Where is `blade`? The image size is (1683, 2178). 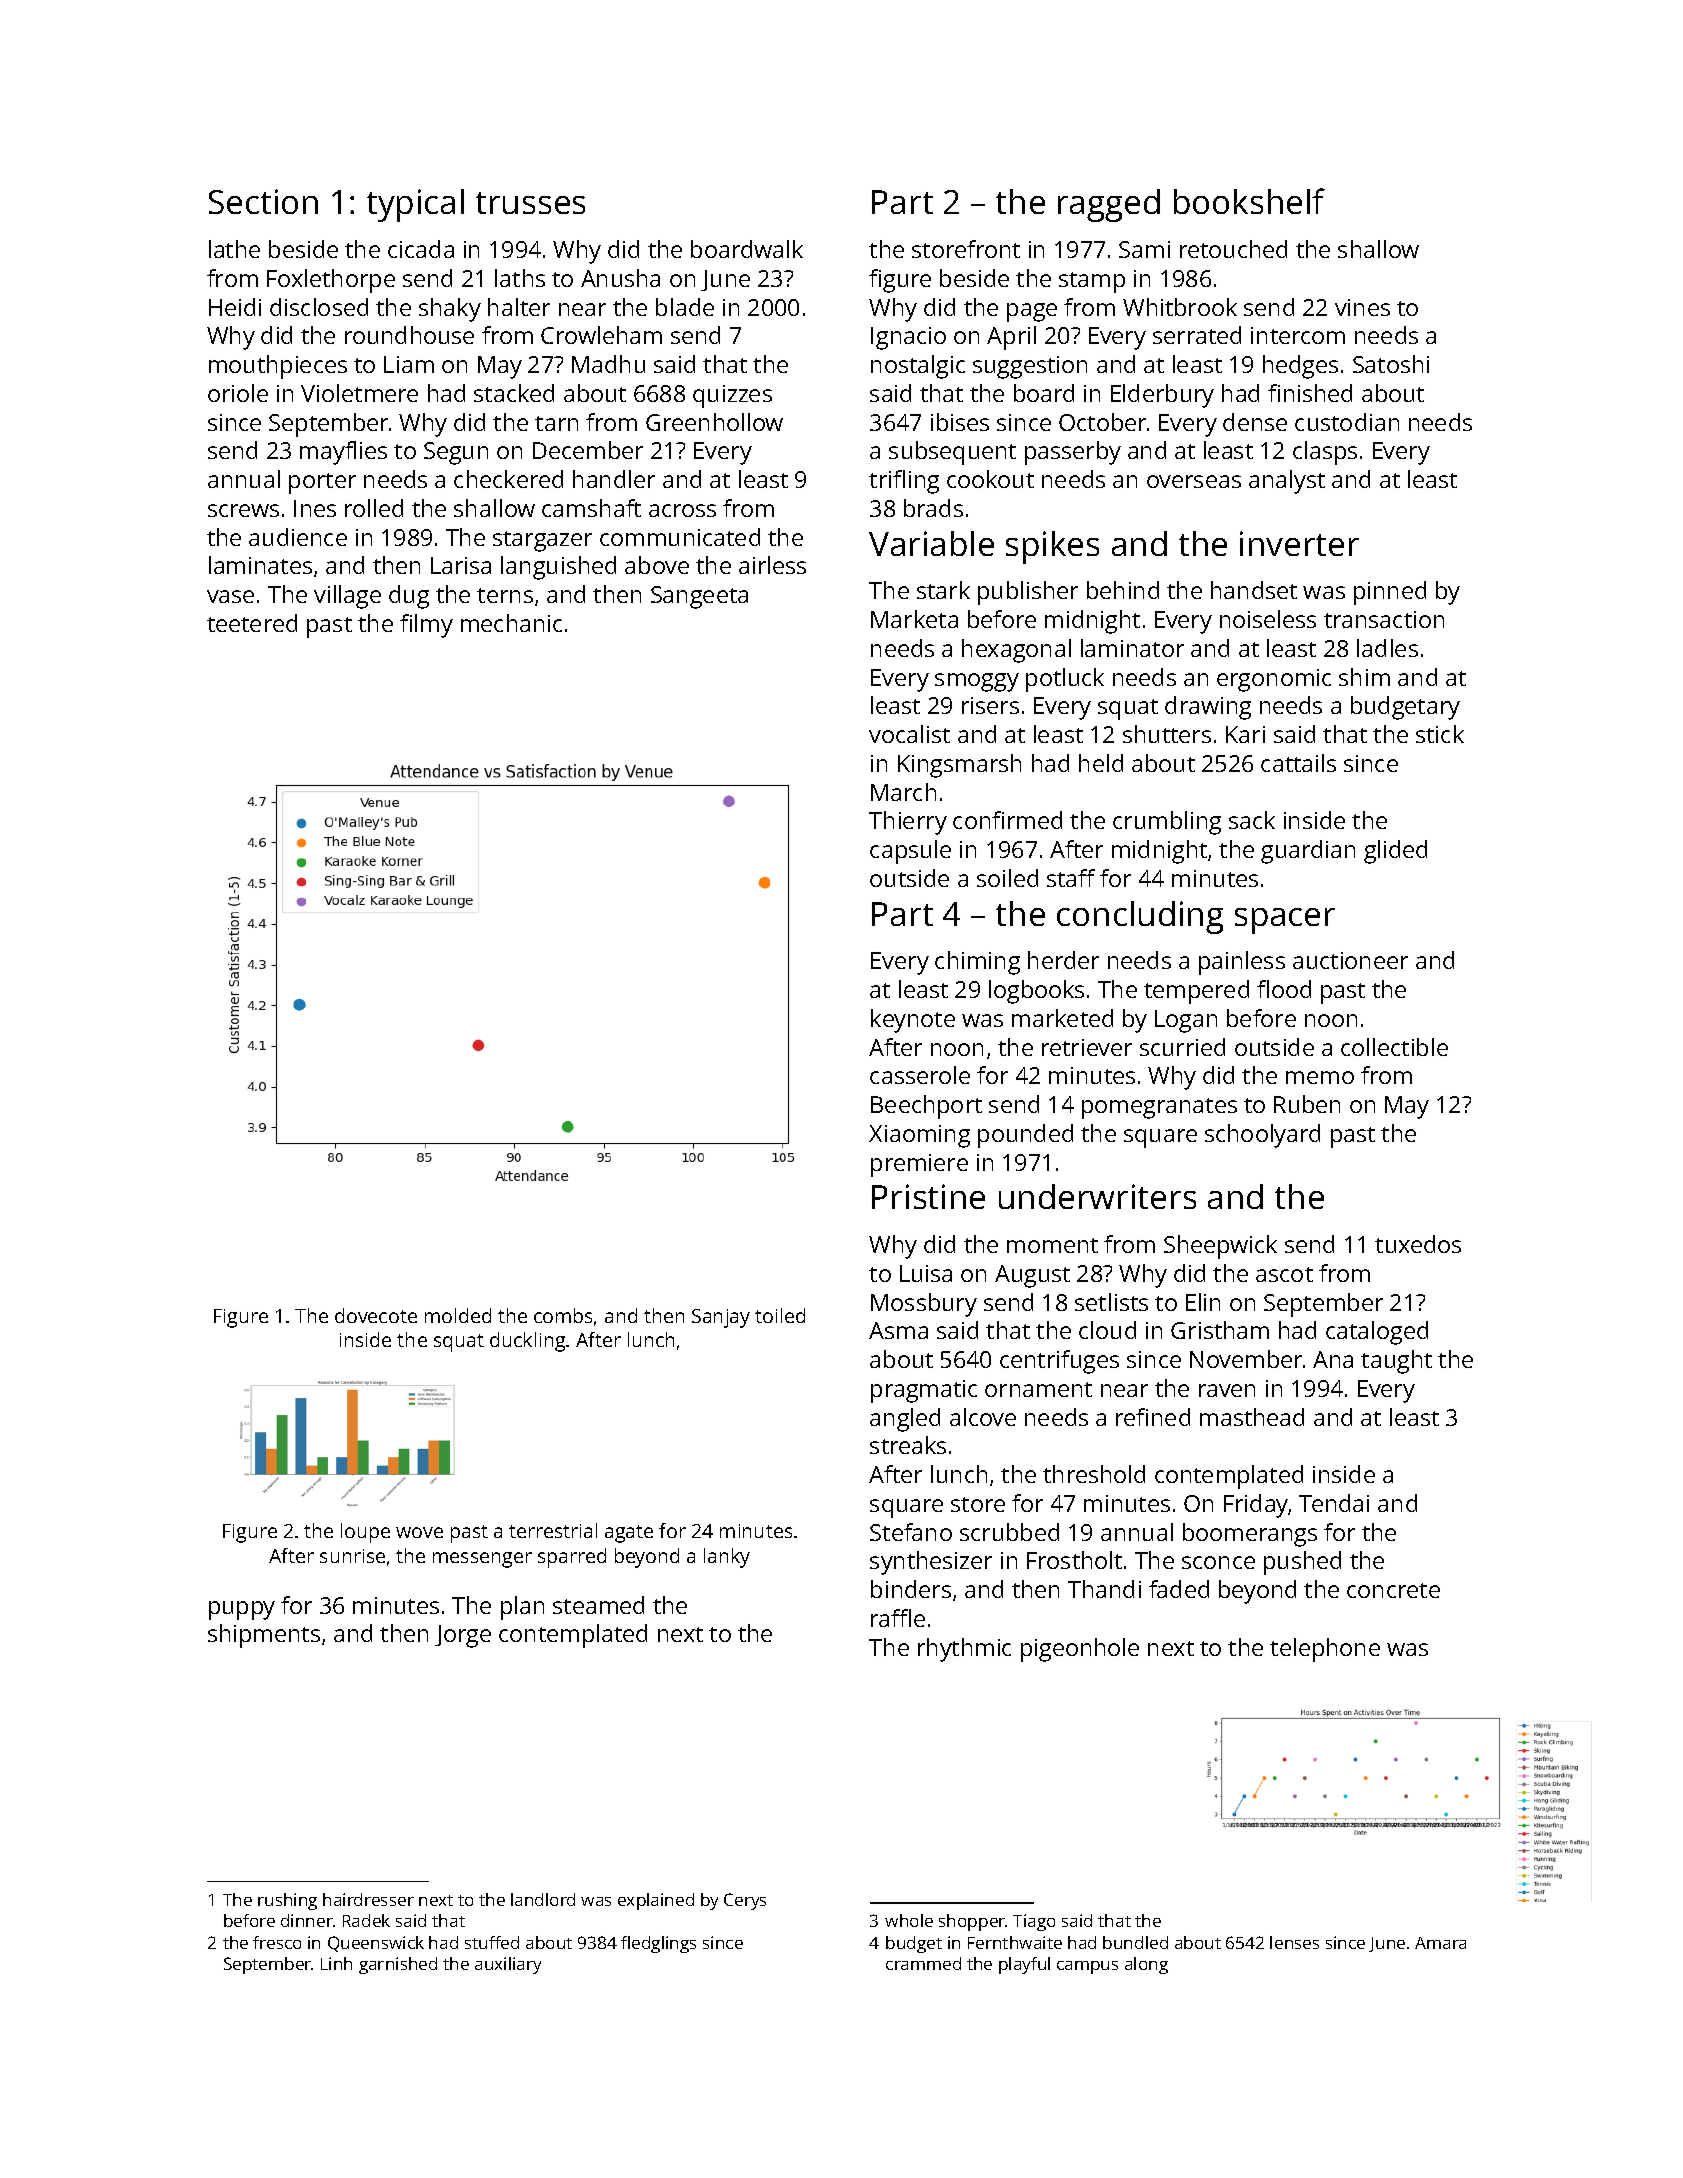 blade is located at coordinates (685, 307).
